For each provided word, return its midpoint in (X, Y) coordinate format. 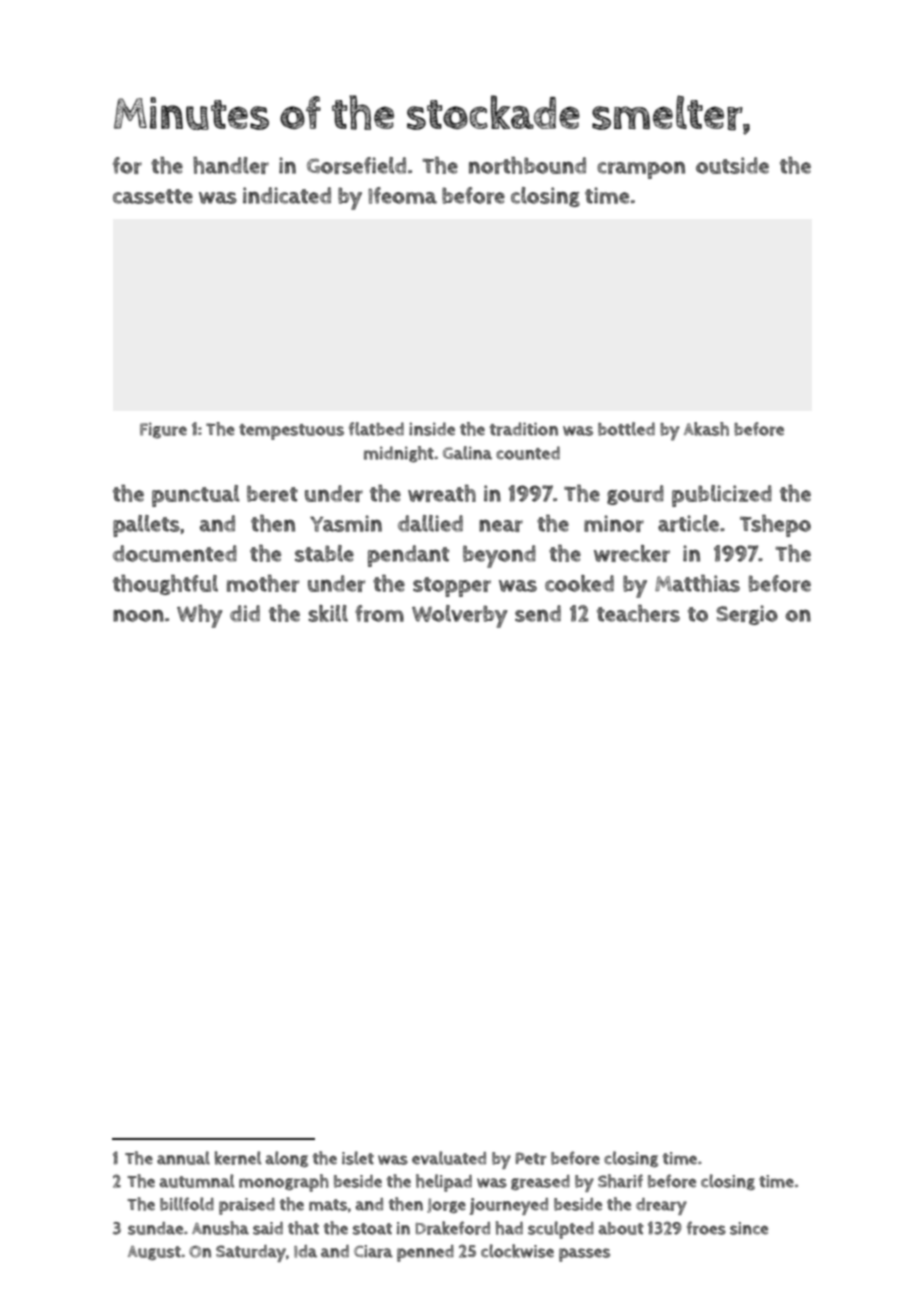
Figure (163, 430)
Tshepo (775, 526)
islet (358, 1158)
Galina (467, 453)
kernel (238, 1158)
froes (706, 1228)
